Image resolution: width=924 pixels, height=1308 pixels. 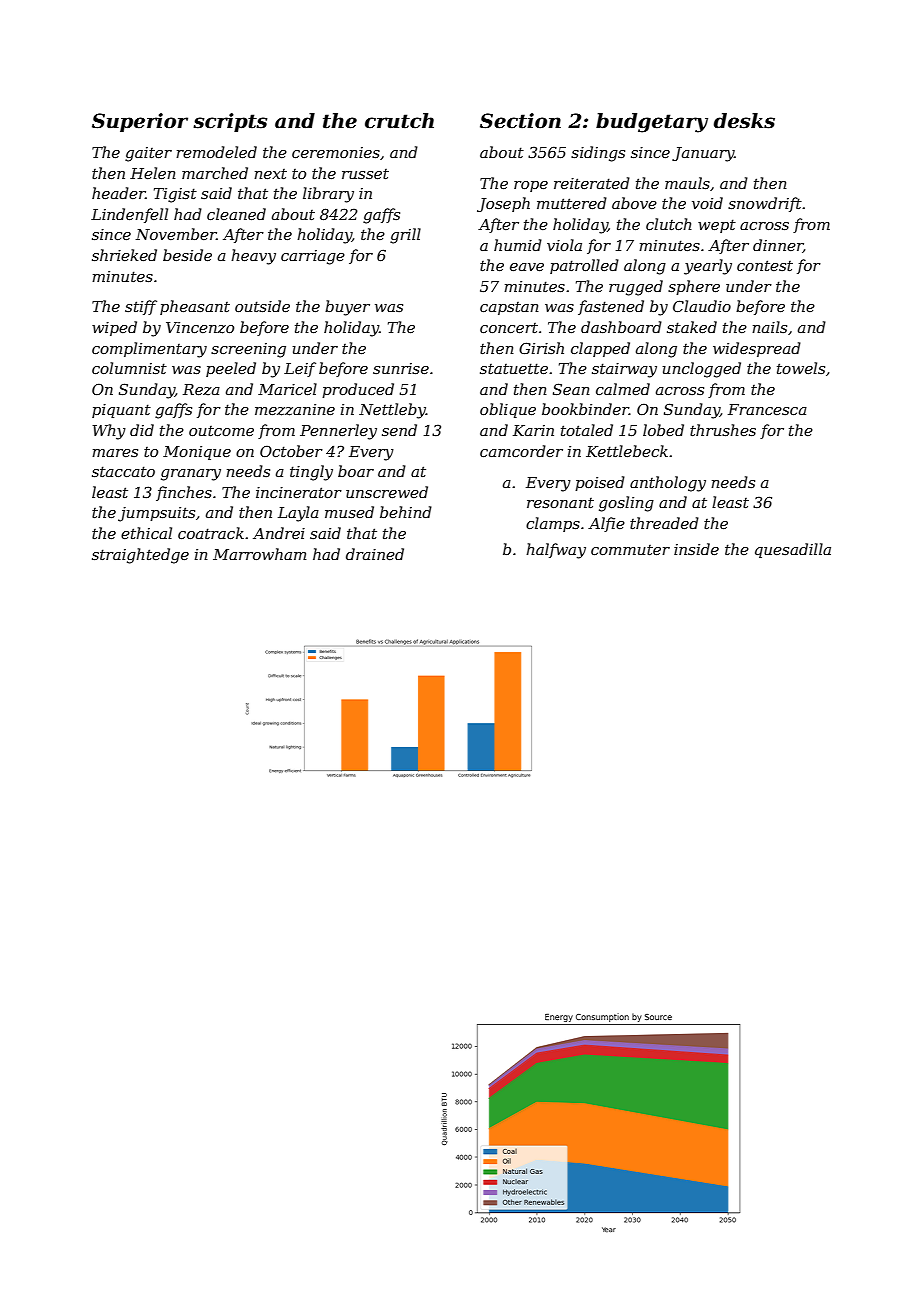 I want to click on incinerator, so click(x=299, y=492).
